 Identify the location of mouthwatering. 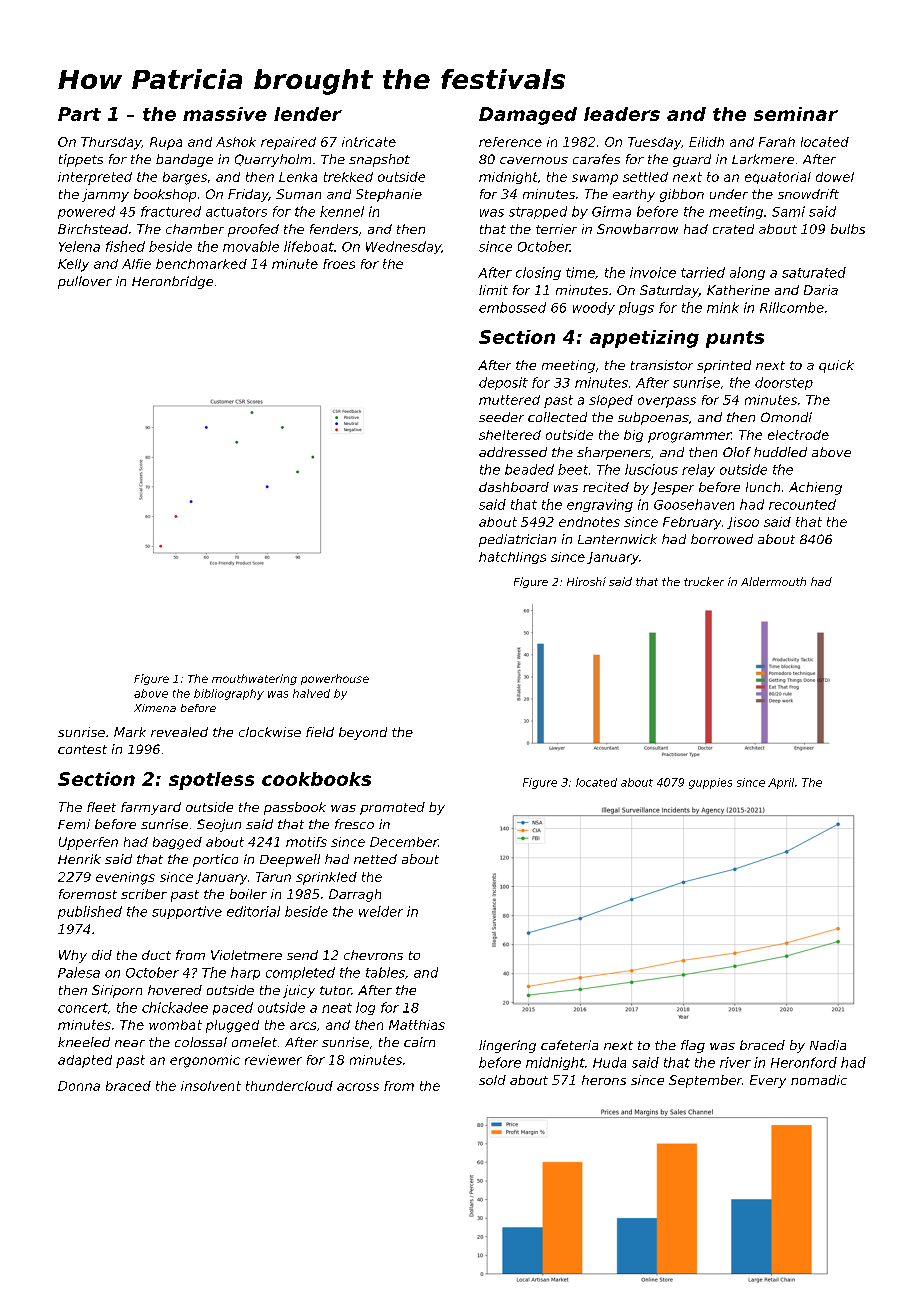
(254, 679).
